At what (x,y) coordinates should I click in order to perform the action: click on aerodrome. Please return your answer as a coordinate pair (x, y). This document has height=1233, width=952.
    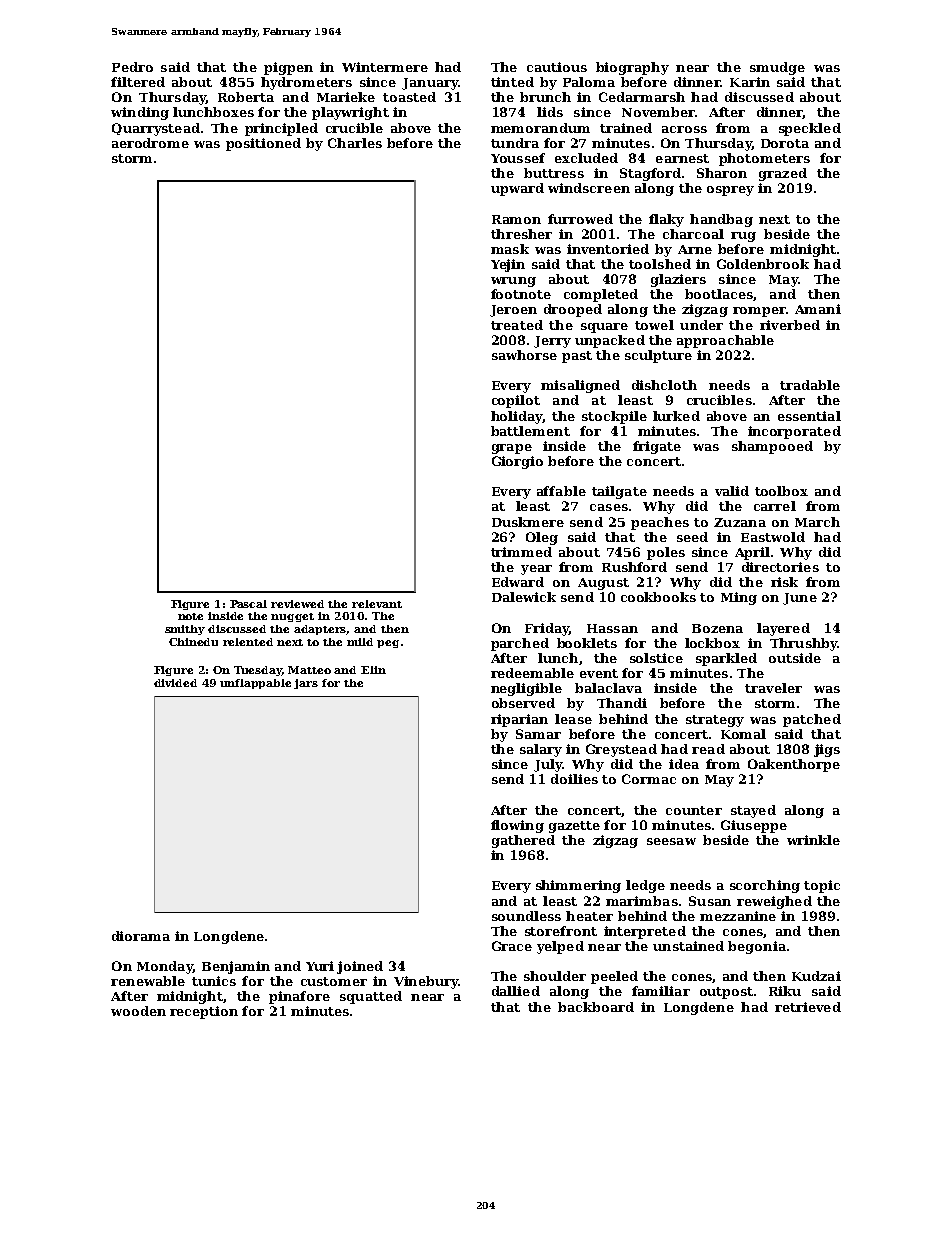
    Looking at the image, I should click on (150, 143).
